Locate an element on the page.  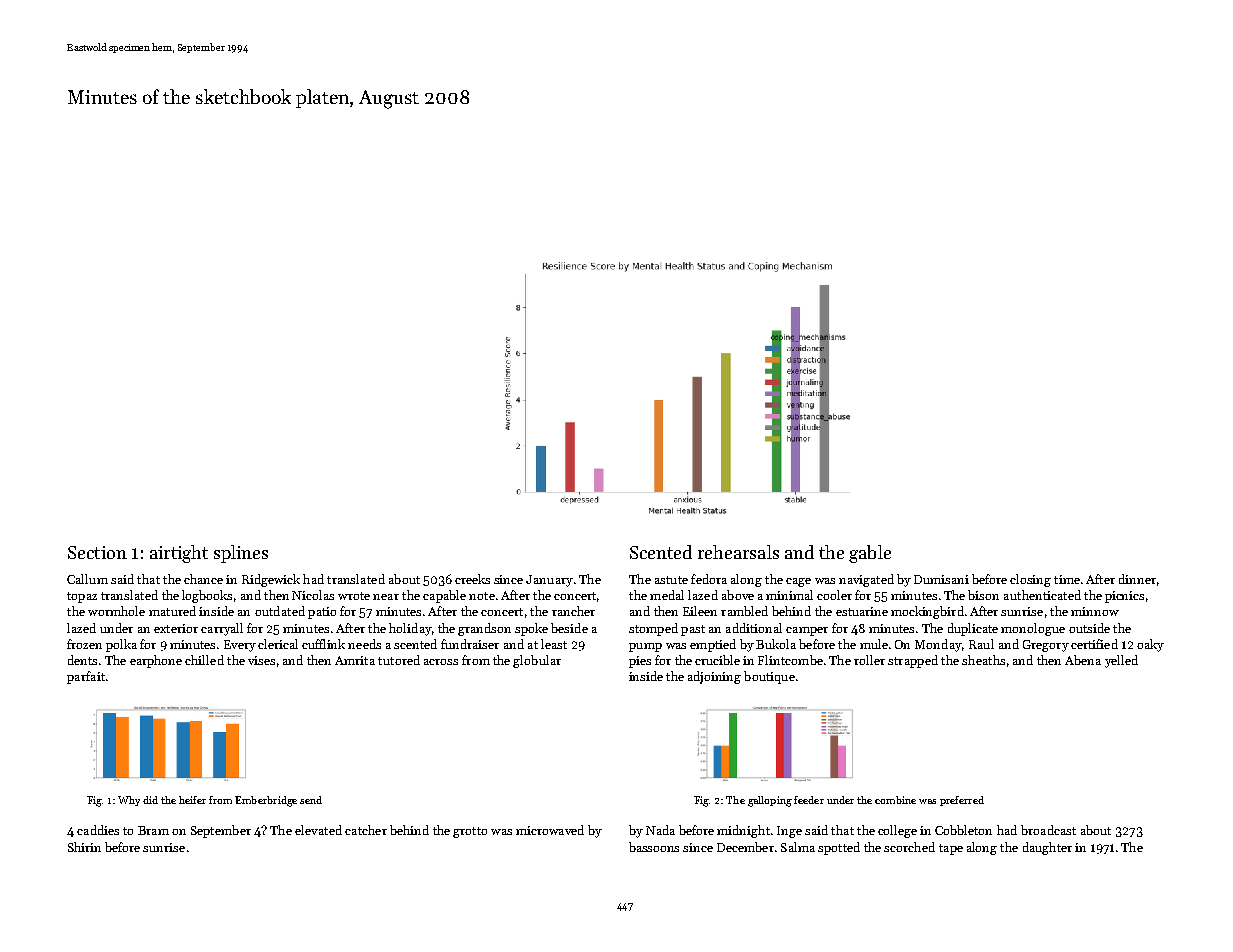
send is located at coordinates (311, 800).
